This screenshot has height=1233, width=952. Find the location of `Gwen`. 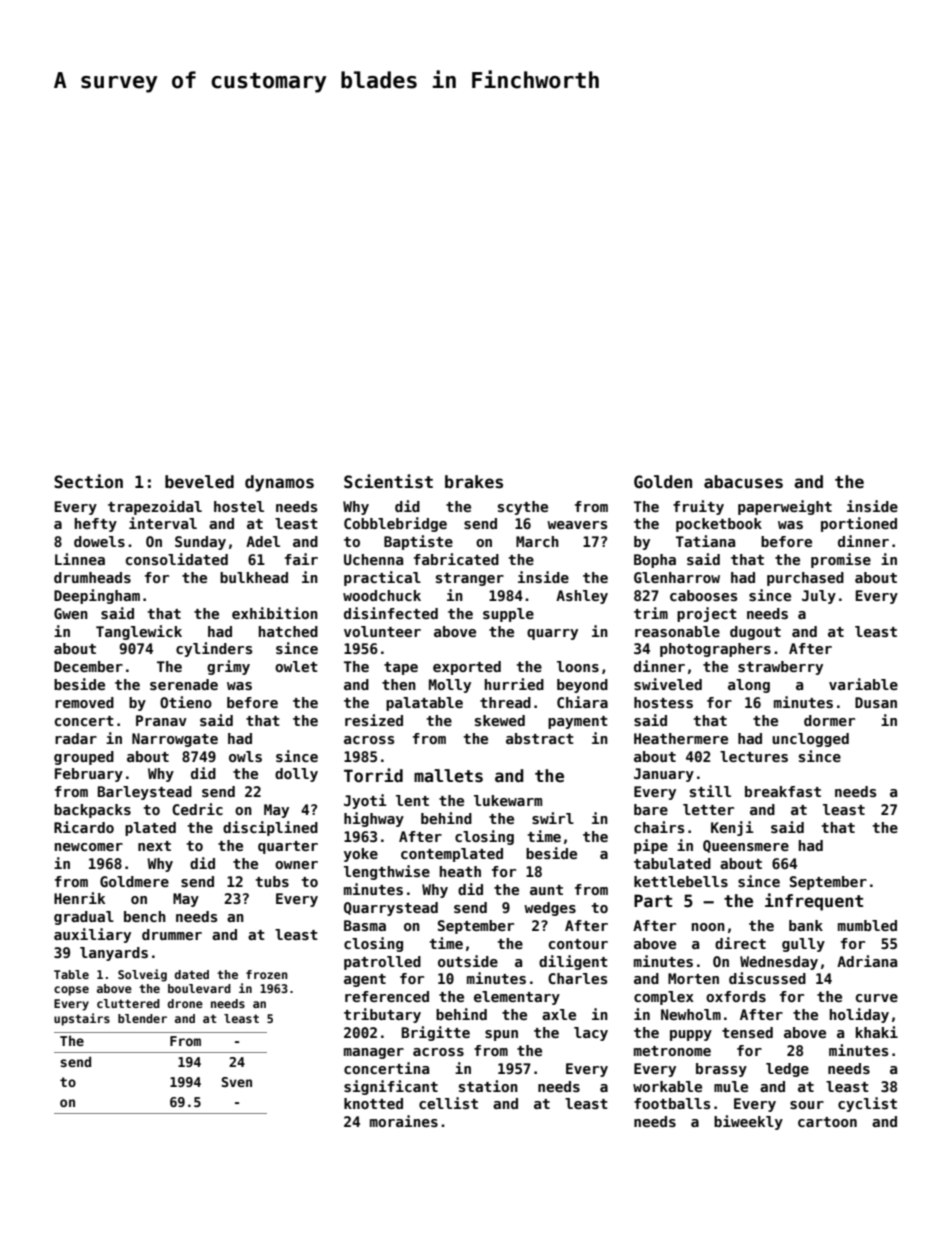

Gwen is located at coordinates (71, 613).
